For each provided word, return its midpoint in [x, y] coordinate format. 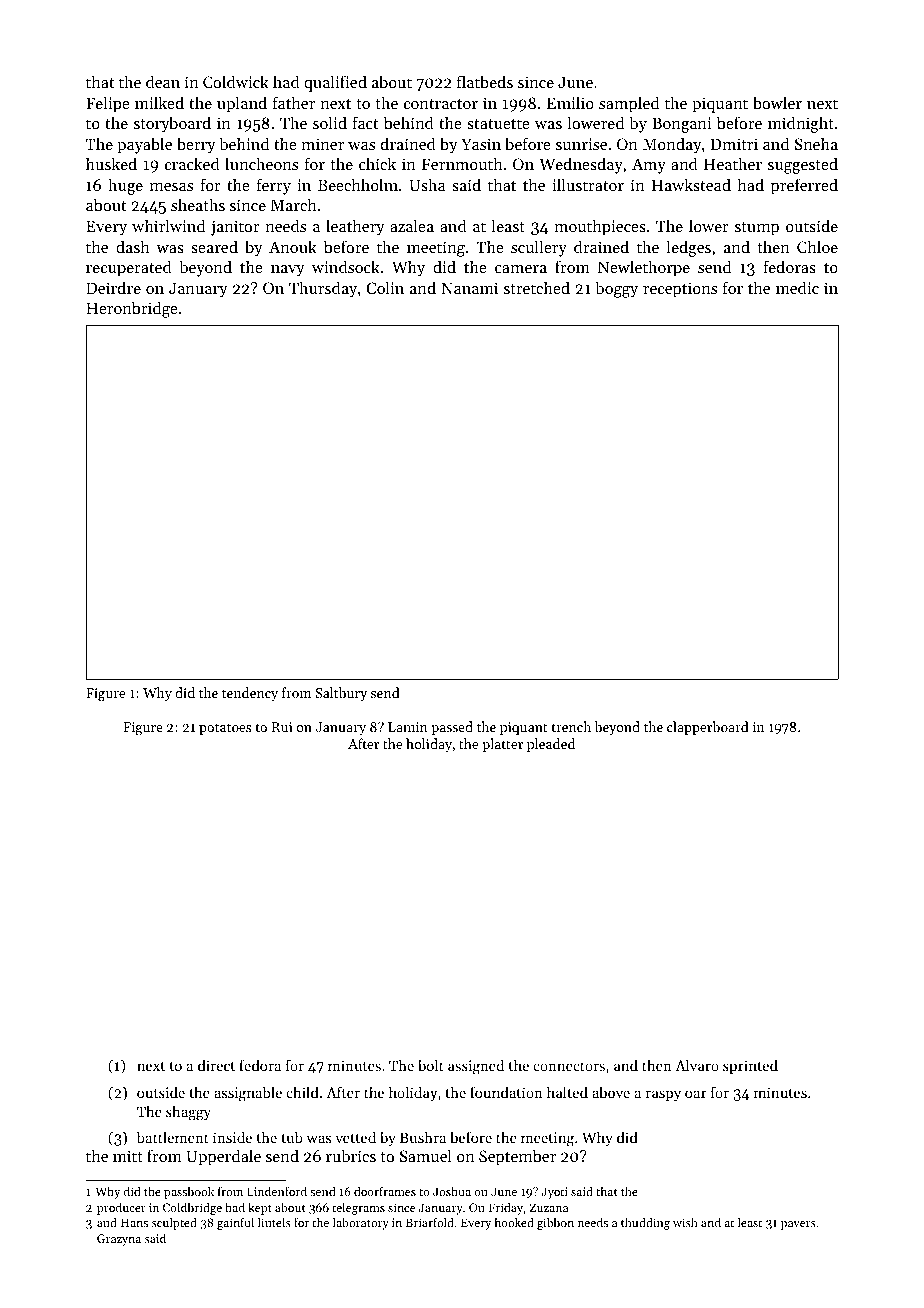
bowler [777, 102]
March [294, 204]
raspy [663, 1095]
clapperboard [708, 728]
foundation [506, 1092]
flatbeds [485, 81]
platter [502, 745]
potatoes [225, 729]
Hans [134, 1222]
